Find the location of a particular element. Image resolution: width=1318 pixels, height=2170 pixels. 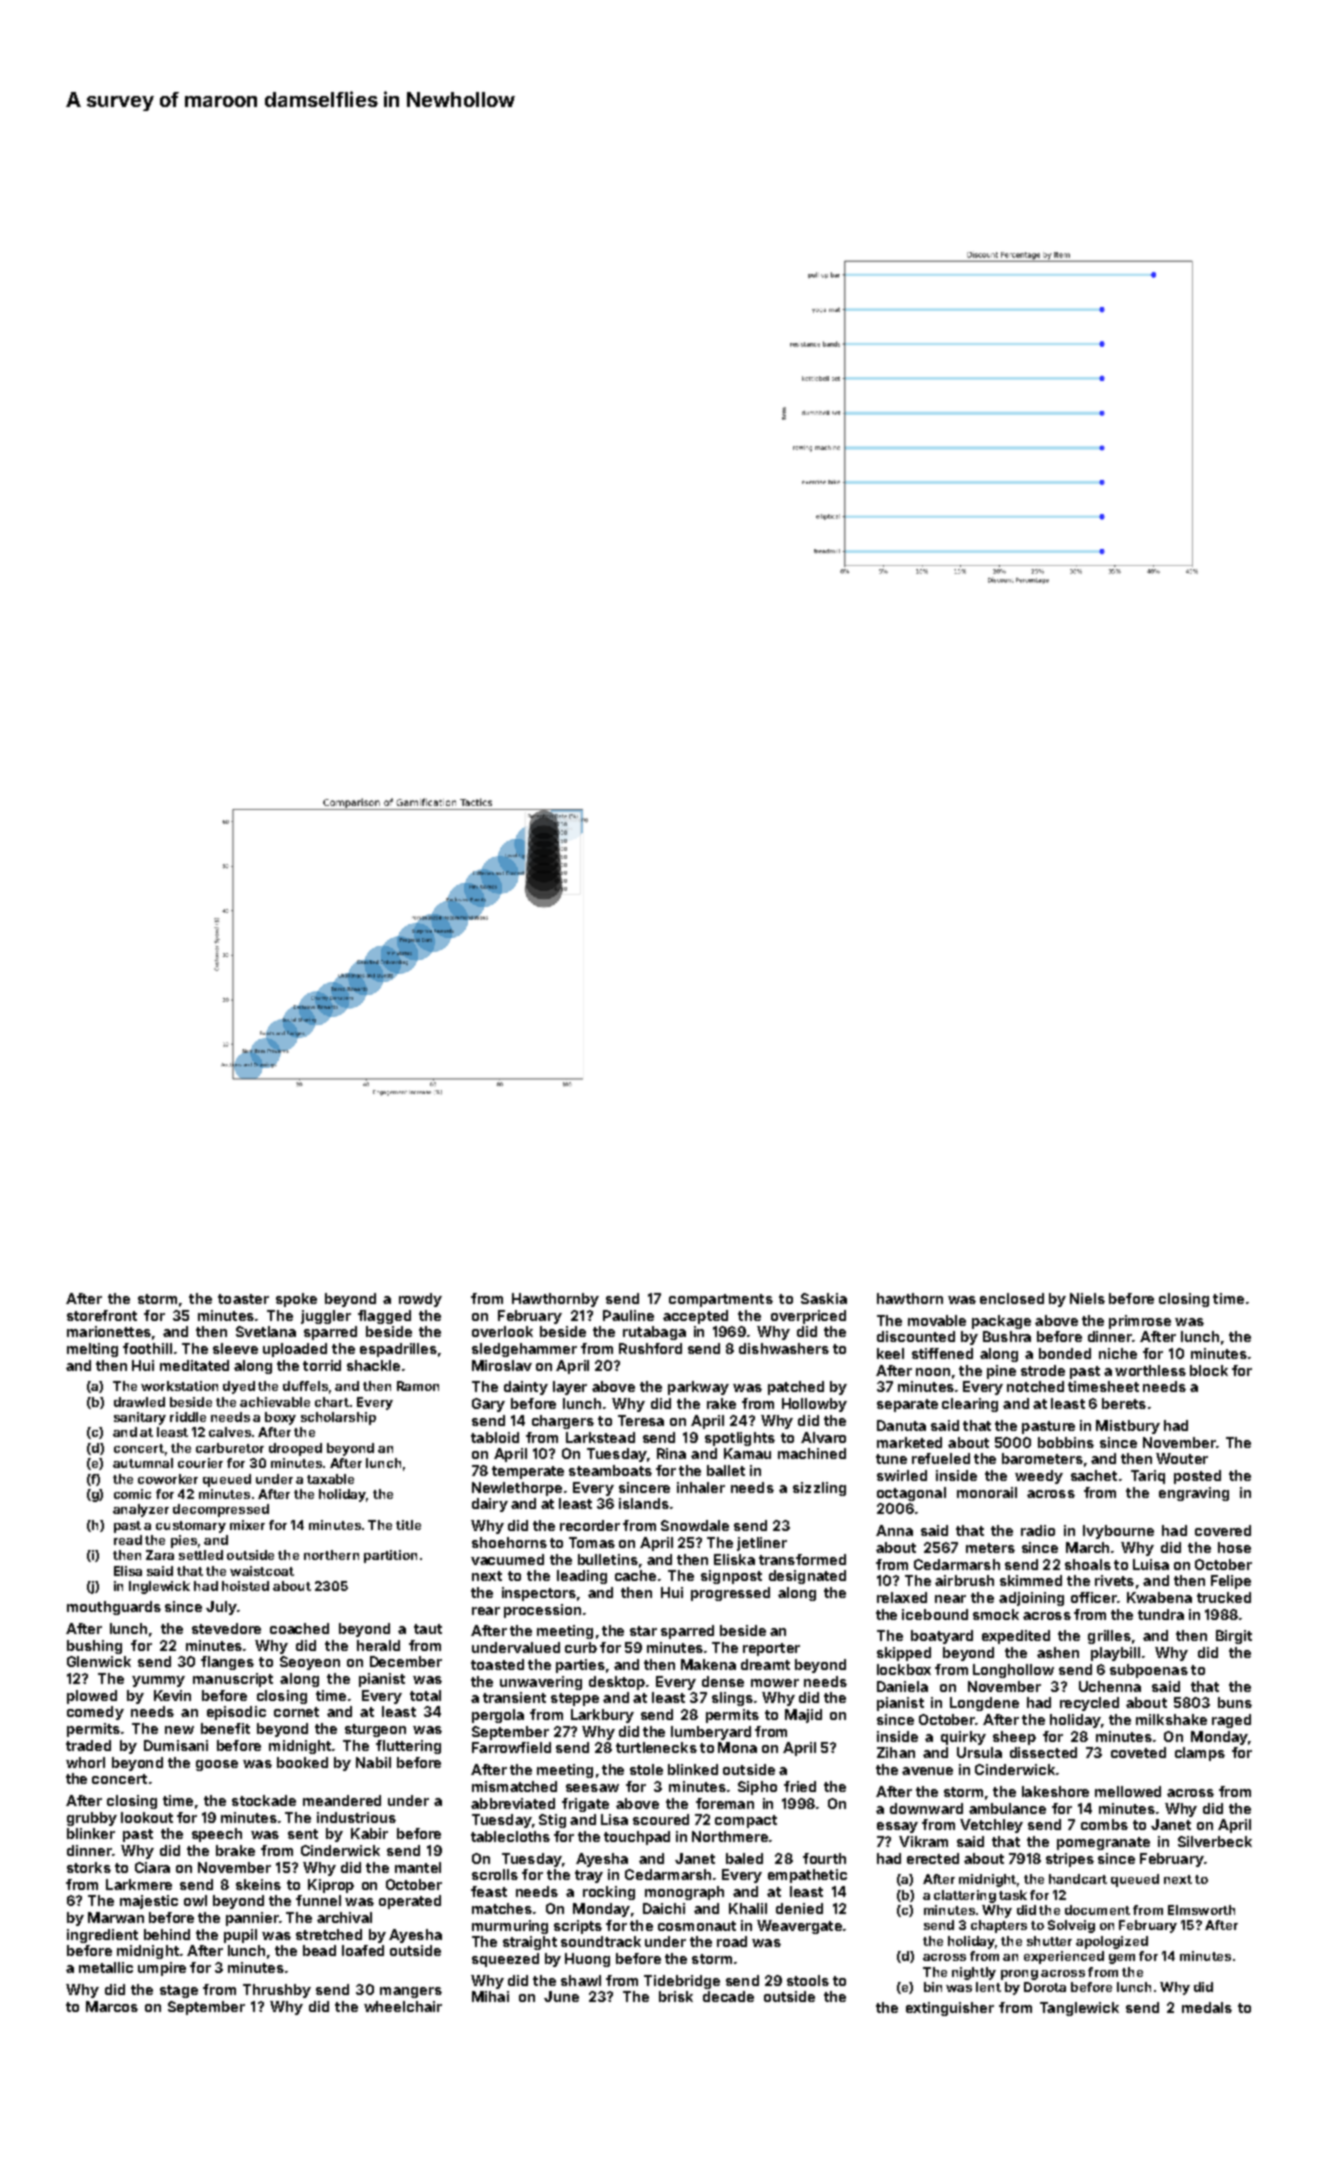

mellowed is located at coordinates (1128, 1791).
